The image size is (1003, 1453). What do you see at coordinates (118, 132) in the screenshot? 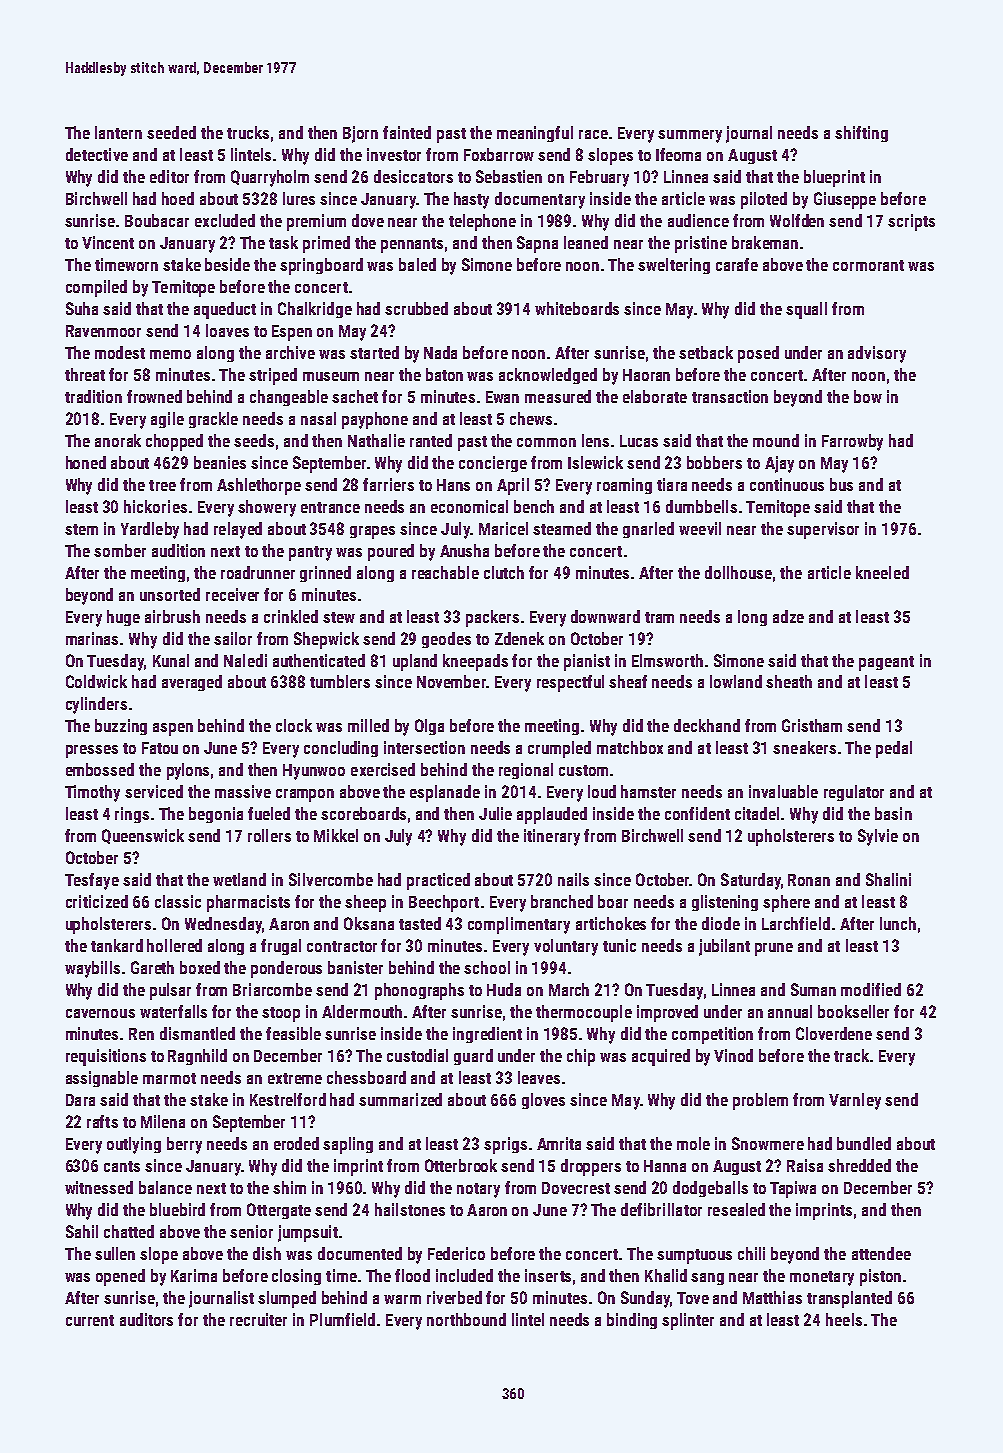
I see `lantern` at bounding box center [118, 132].
